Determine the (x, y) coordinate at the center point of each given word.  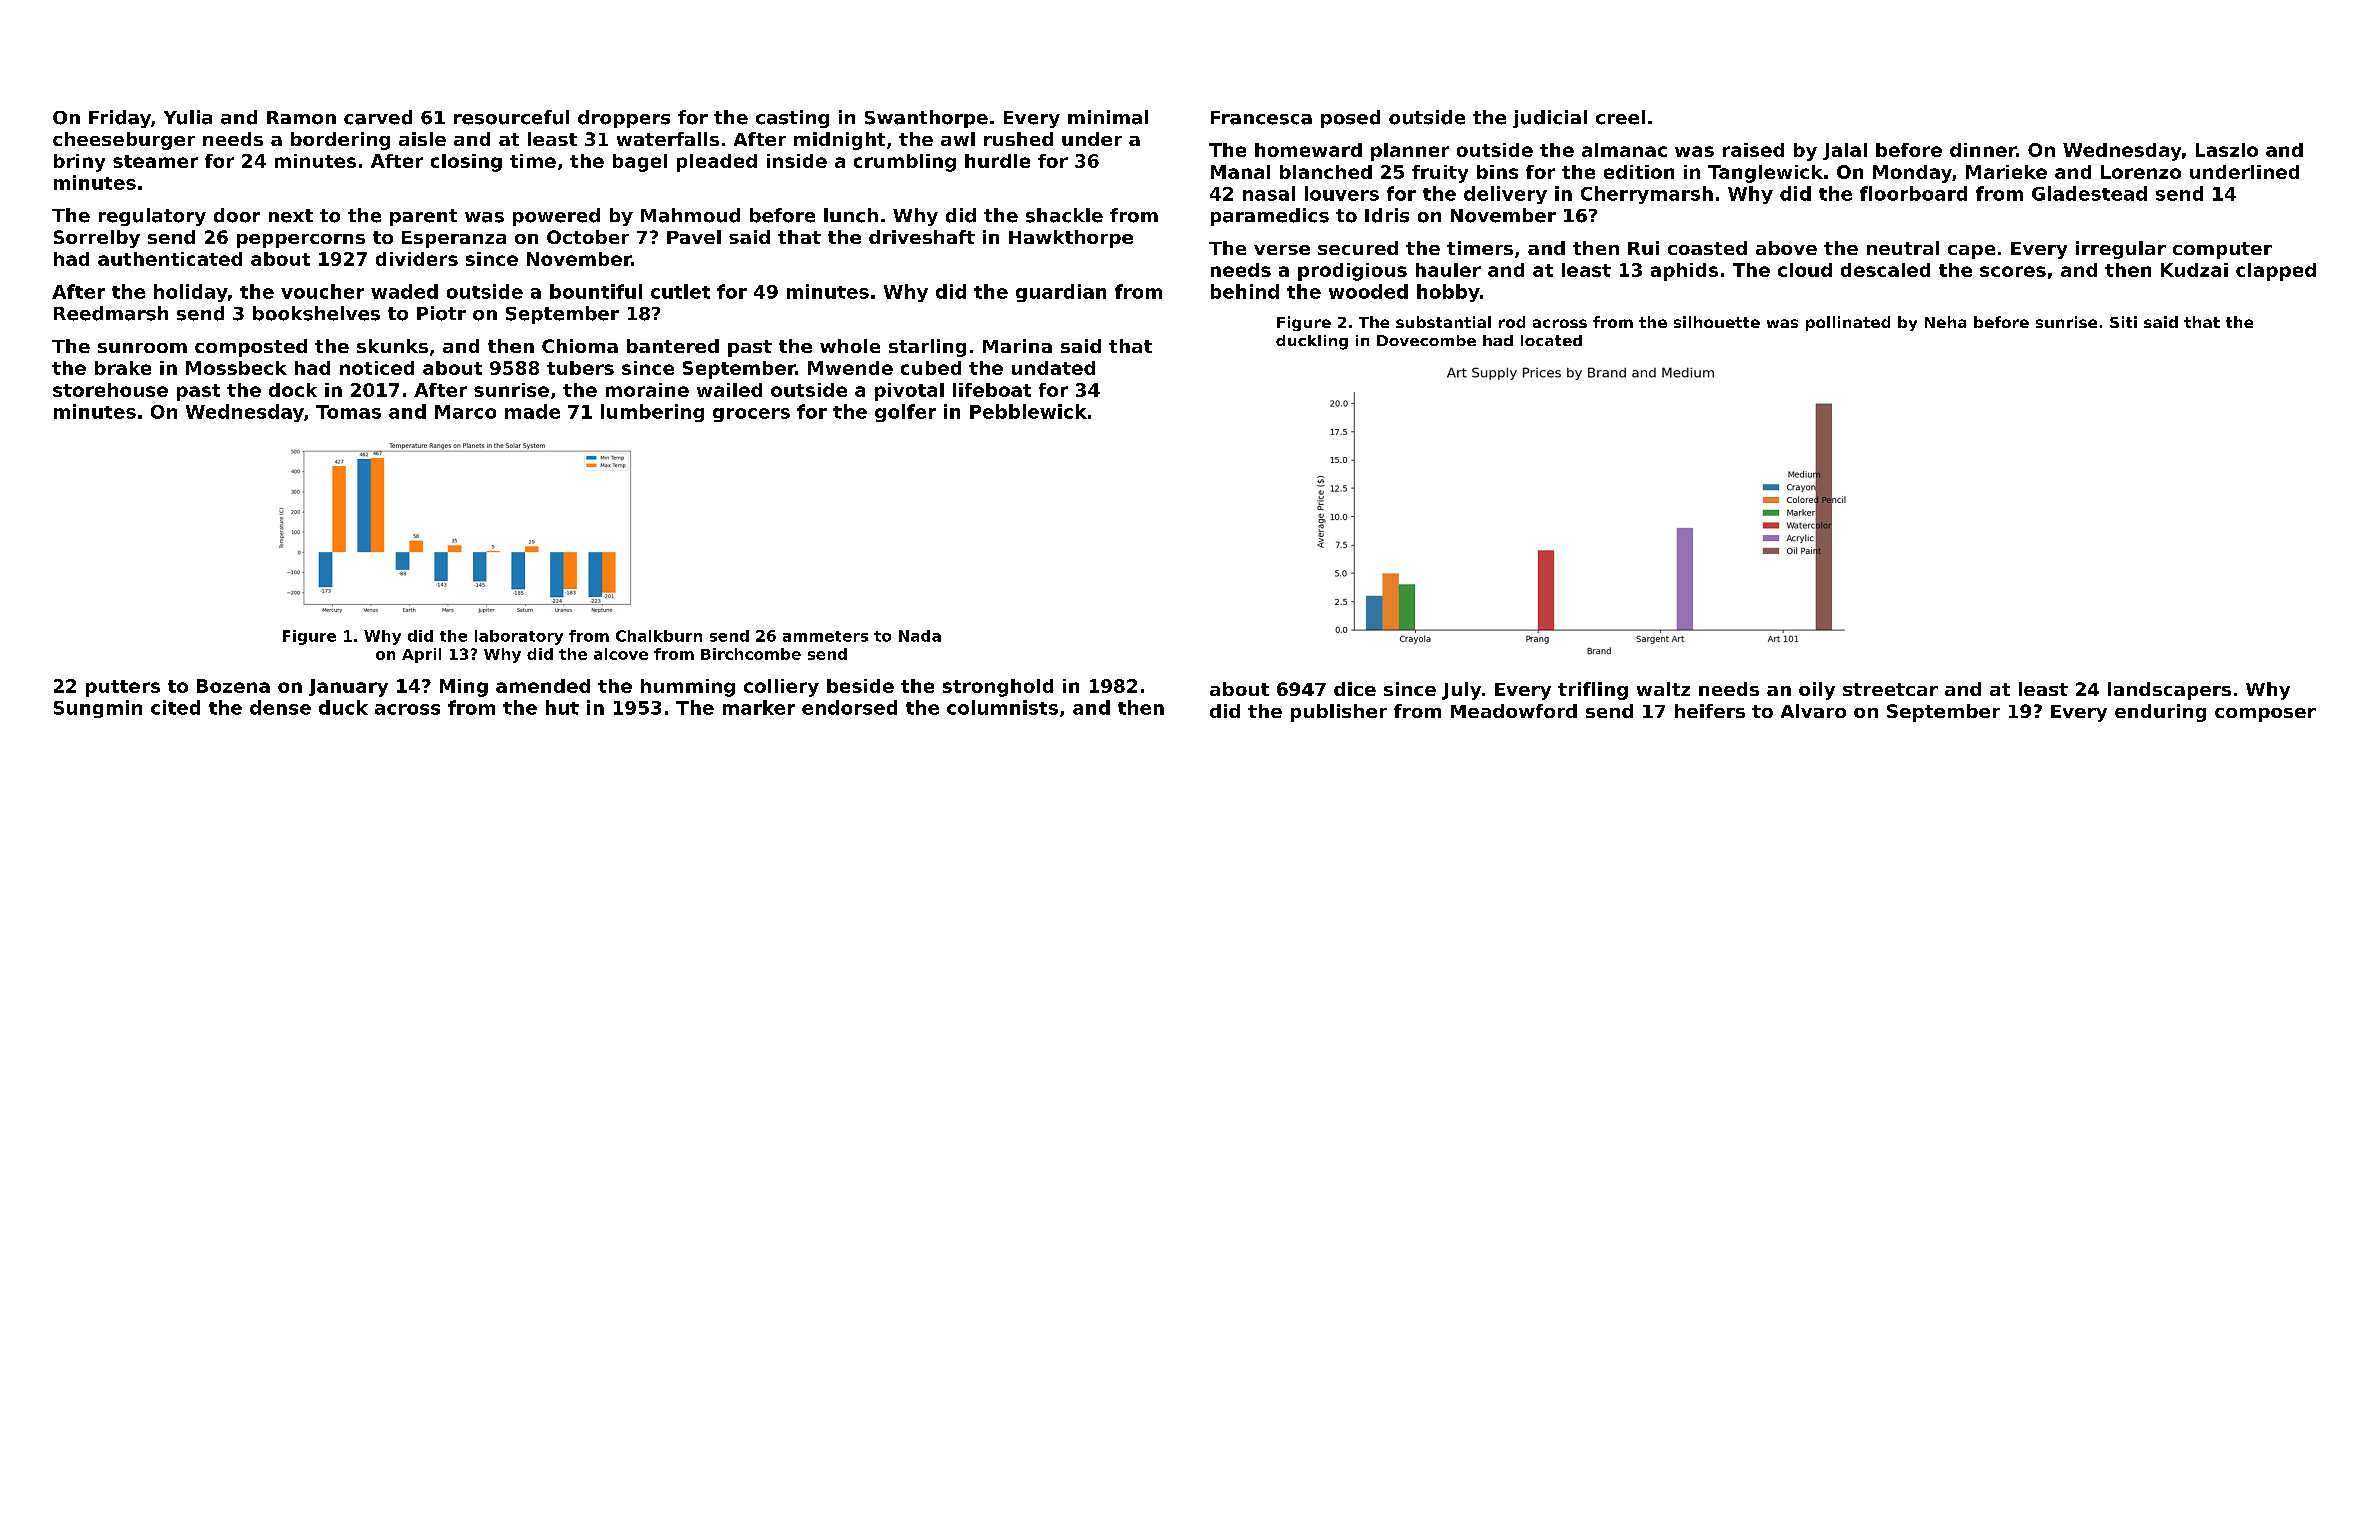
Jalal (1845, 151)
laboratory (519, 637)
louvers (1342, 193)
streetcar (1890, 689)
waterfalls (668, 139)
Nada (920, 636)
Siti (2123, 322)
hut (562, 707)
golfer (905, 413)
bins (1497, 172)
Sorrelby (97, 239)
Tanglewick (1765, 174)
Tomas (348, 412)
